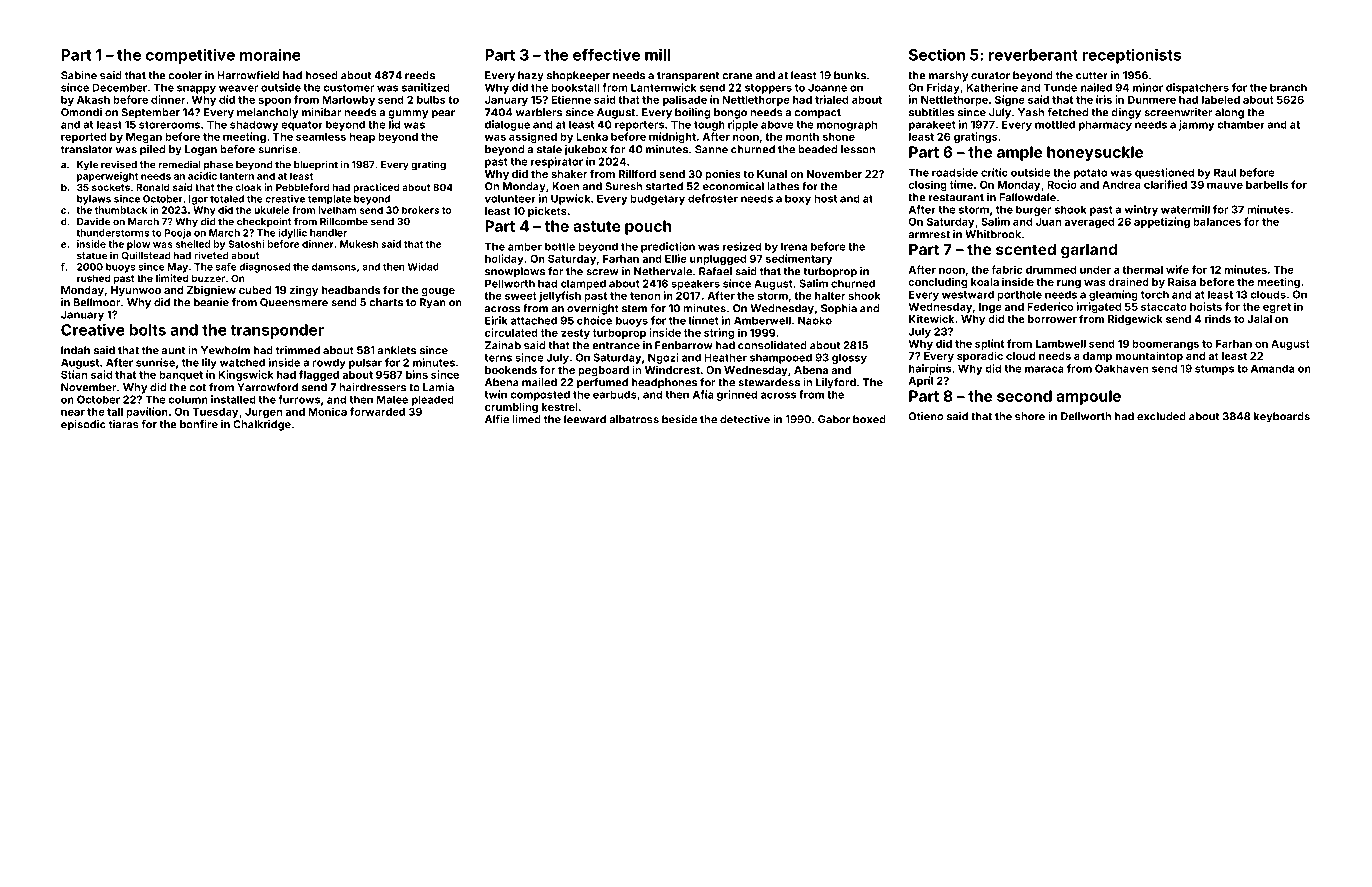 Image resolution: width=1372 pixels, height=887 pixels. What do you see at coordinates (606, 55) in the document?
I see `effective` at bounding box center [606, 55].
